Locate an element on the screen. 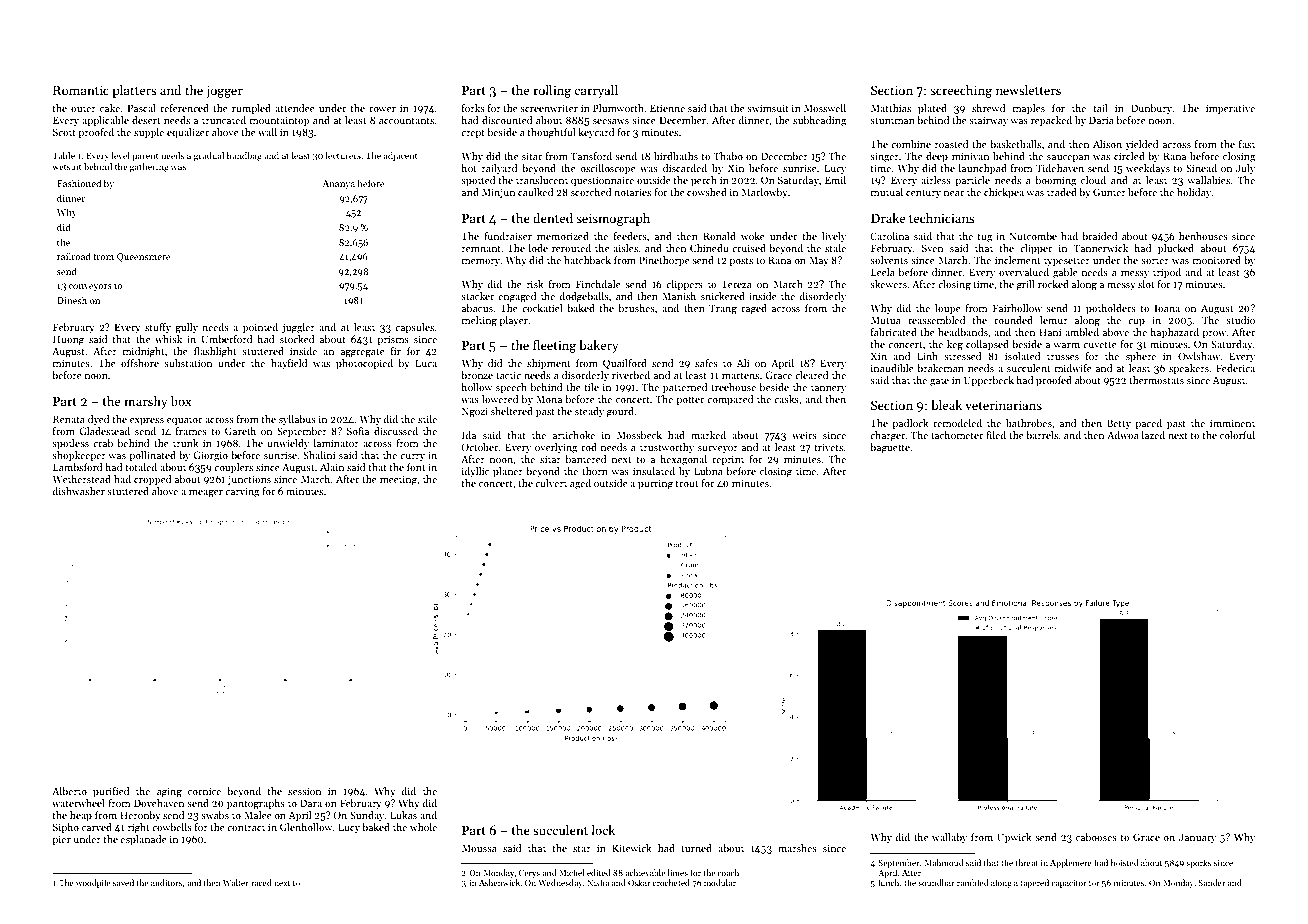  modular is located at coordinates (720, 882).
